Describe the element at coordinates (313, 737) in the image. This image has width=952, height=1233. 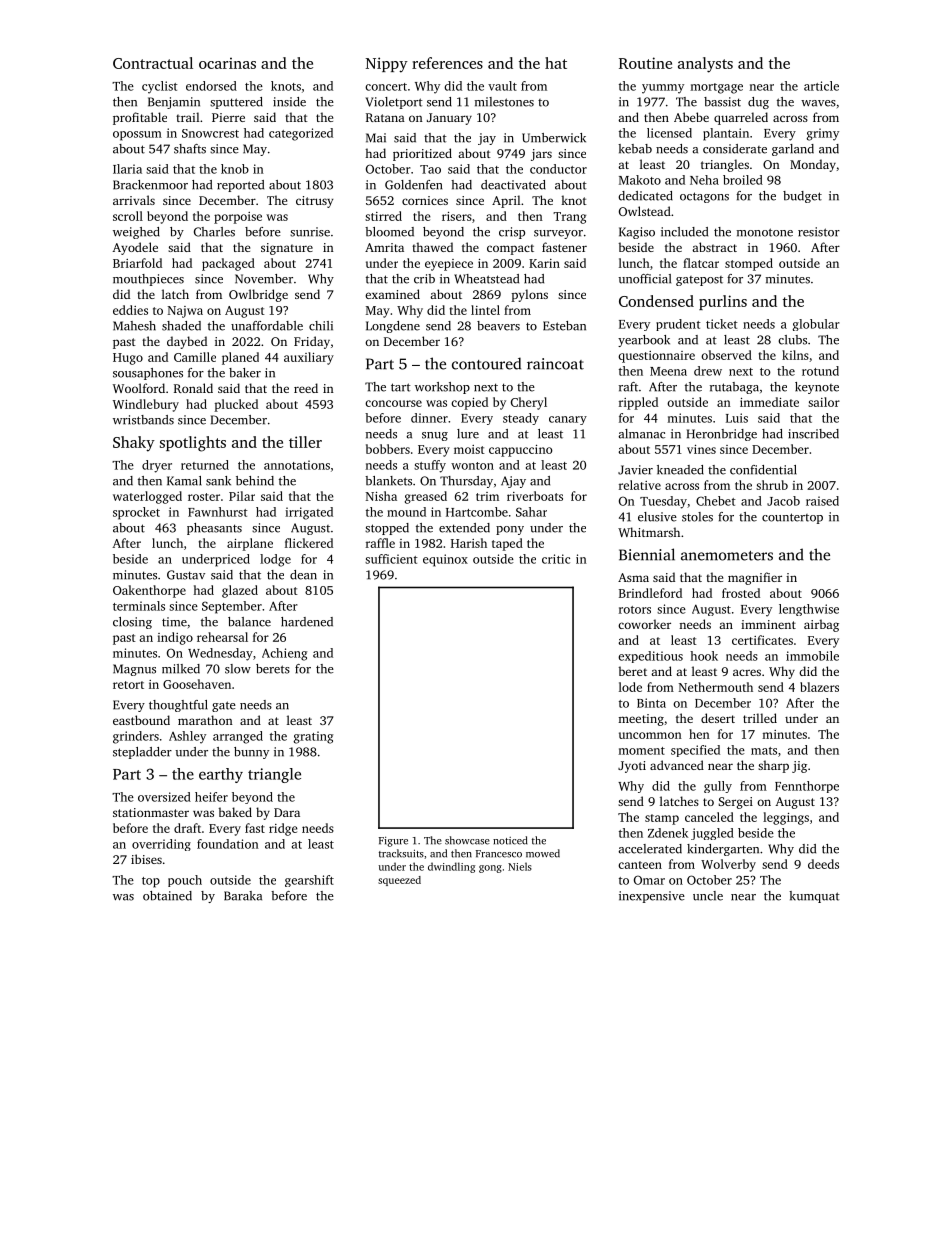
I see `grating` at that location.
